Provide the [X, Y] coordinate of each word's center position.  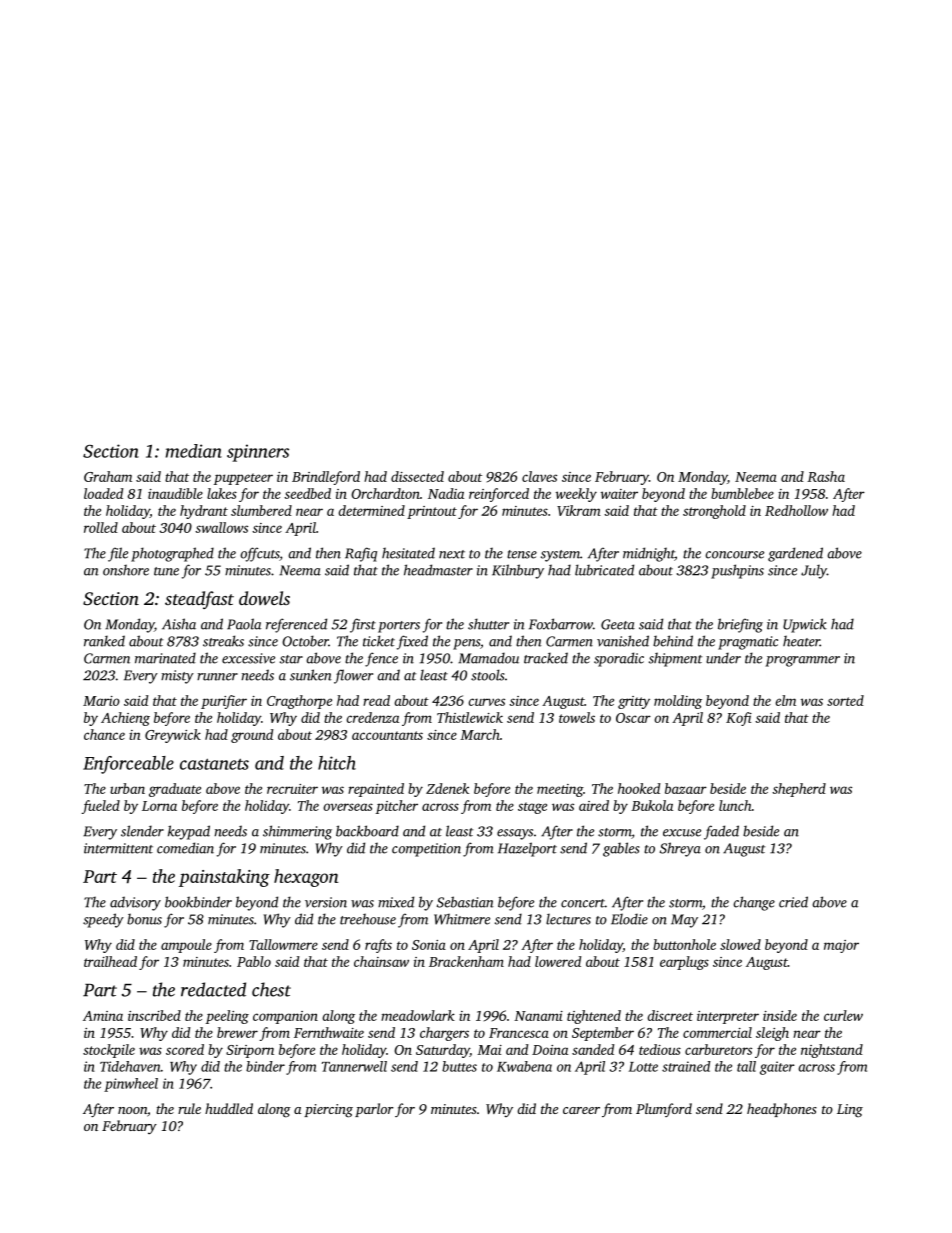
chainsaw [381, 961]
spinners [258, 453]
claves [539, 476]
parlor [374, 1110]
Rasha [826, 476]
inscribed [154, 1015]
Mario [101, 701]
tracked [546, 658]
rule [189, 1108]
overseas [348, 807]
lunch [735, 805]
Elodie [629, 919]
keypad [189, 832]
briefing [740, 625]
